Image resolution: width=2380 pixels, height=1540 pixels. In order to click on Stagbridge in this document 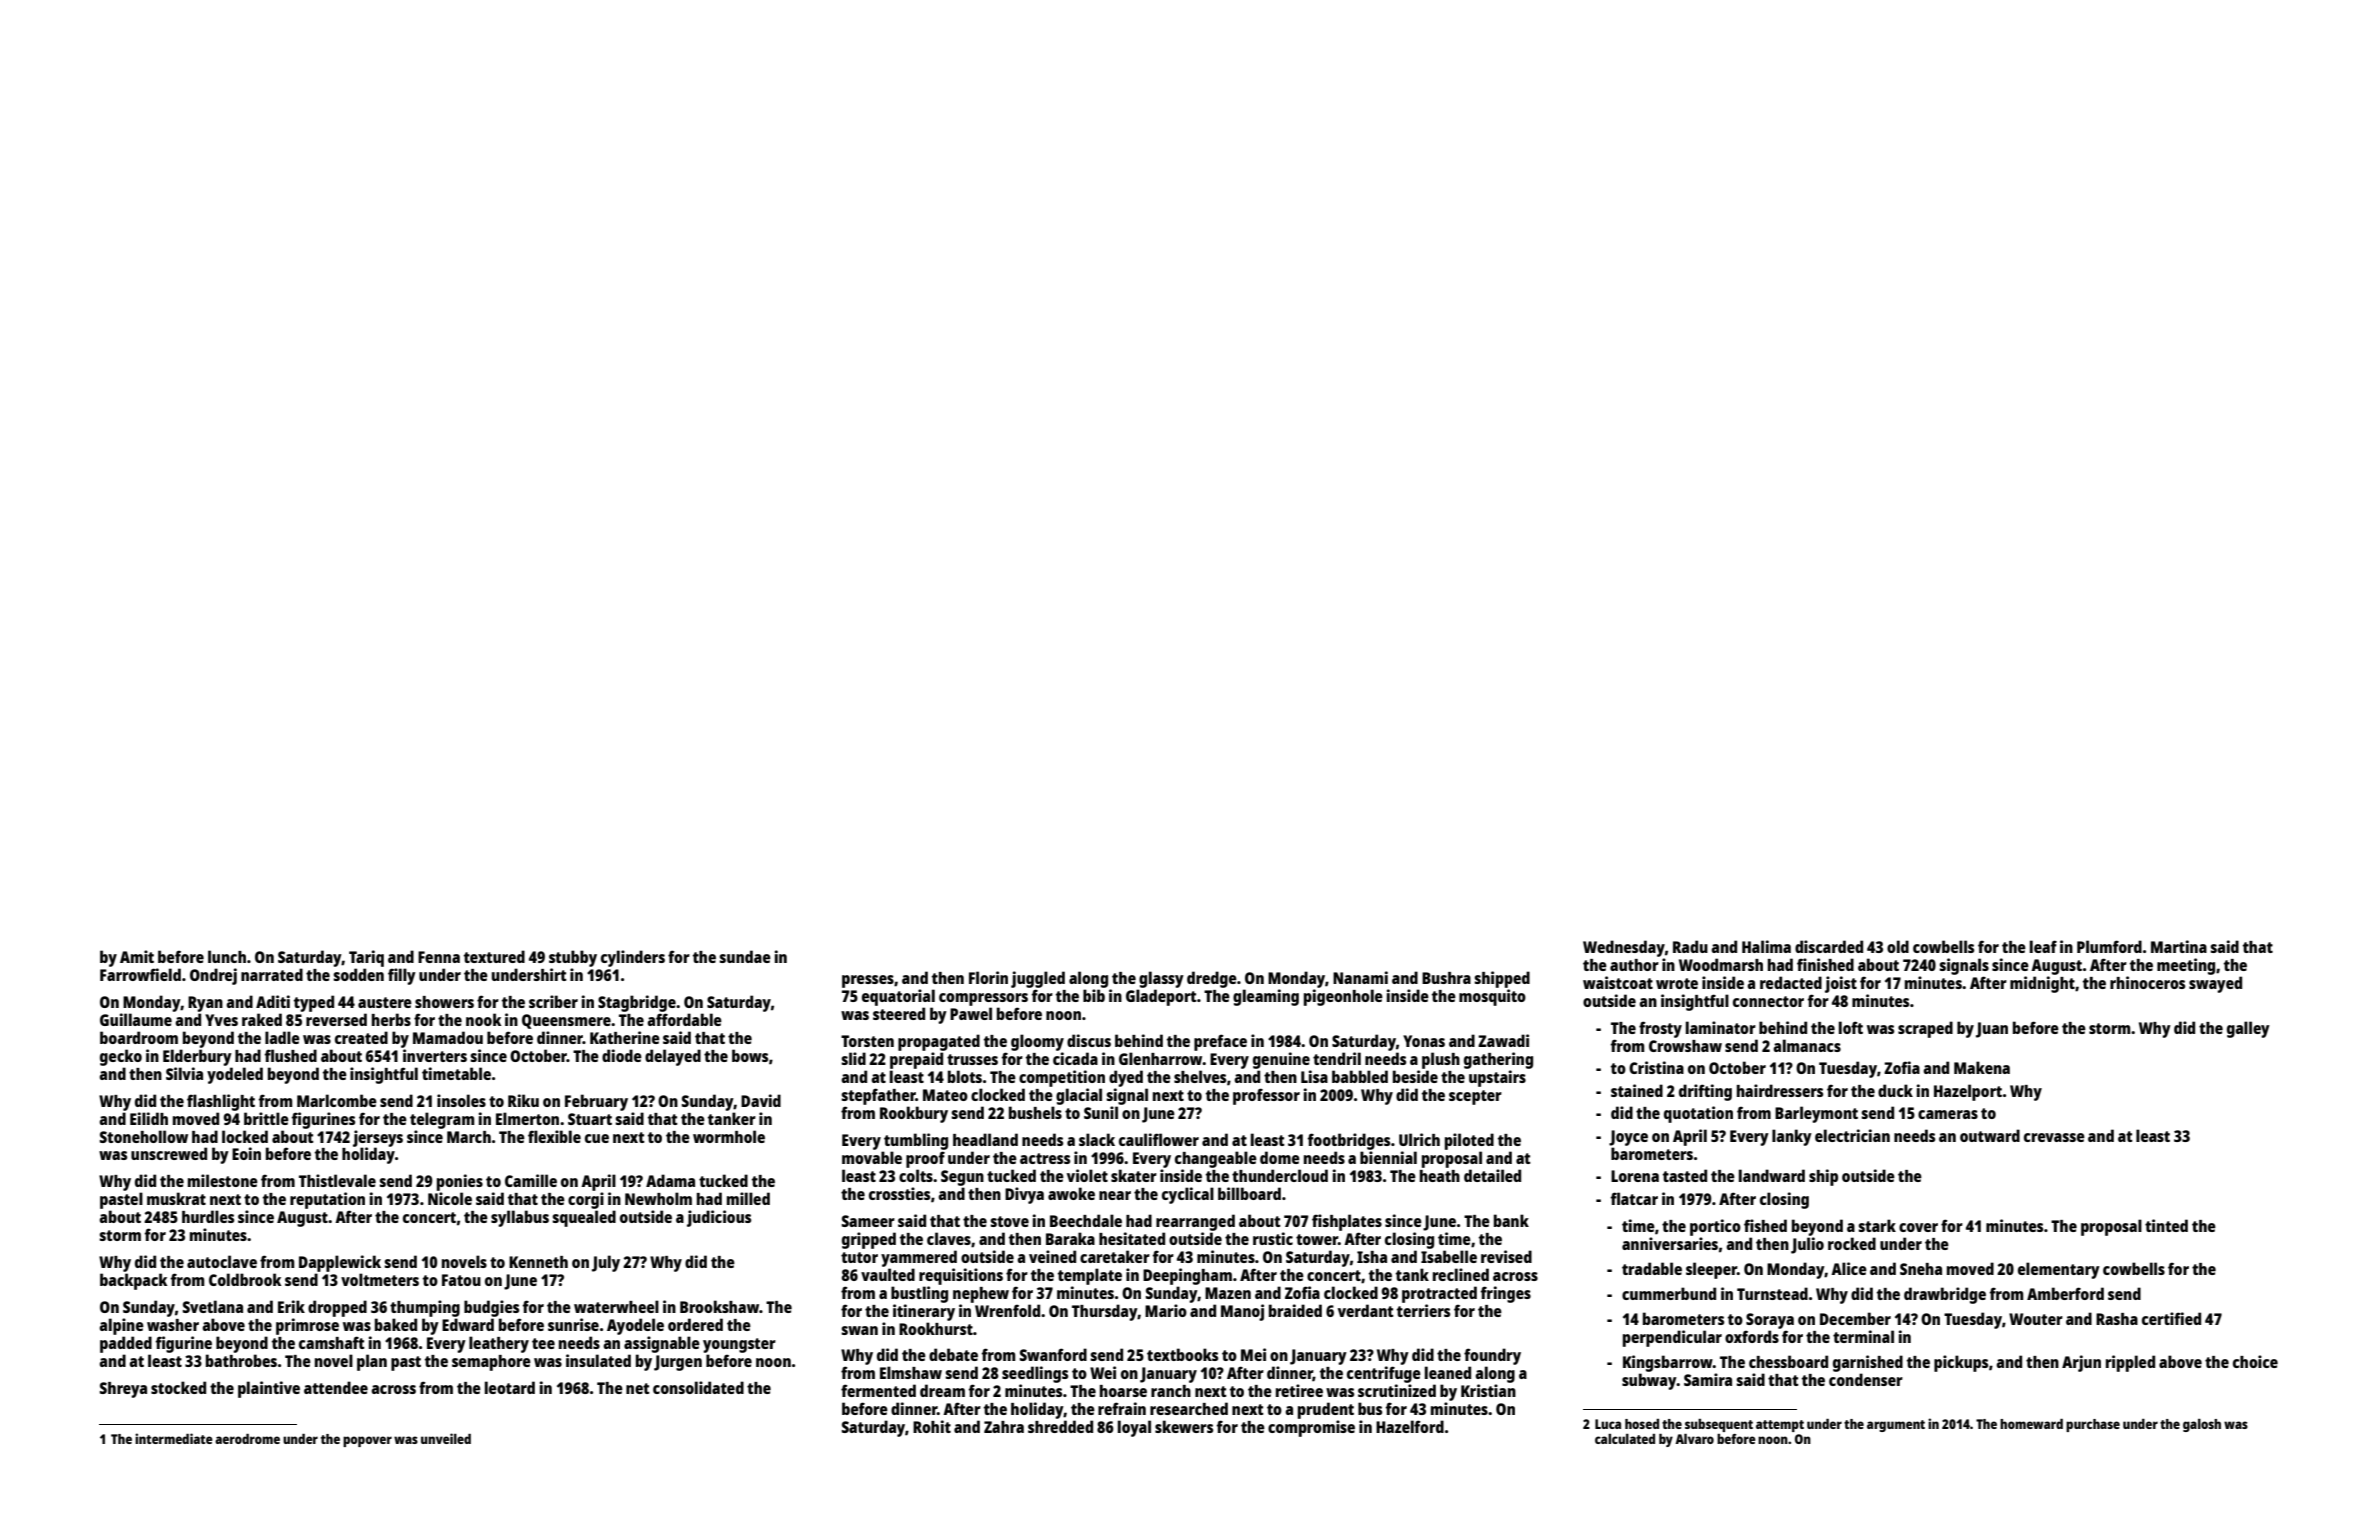, I will do `click(637, 1003)`.
